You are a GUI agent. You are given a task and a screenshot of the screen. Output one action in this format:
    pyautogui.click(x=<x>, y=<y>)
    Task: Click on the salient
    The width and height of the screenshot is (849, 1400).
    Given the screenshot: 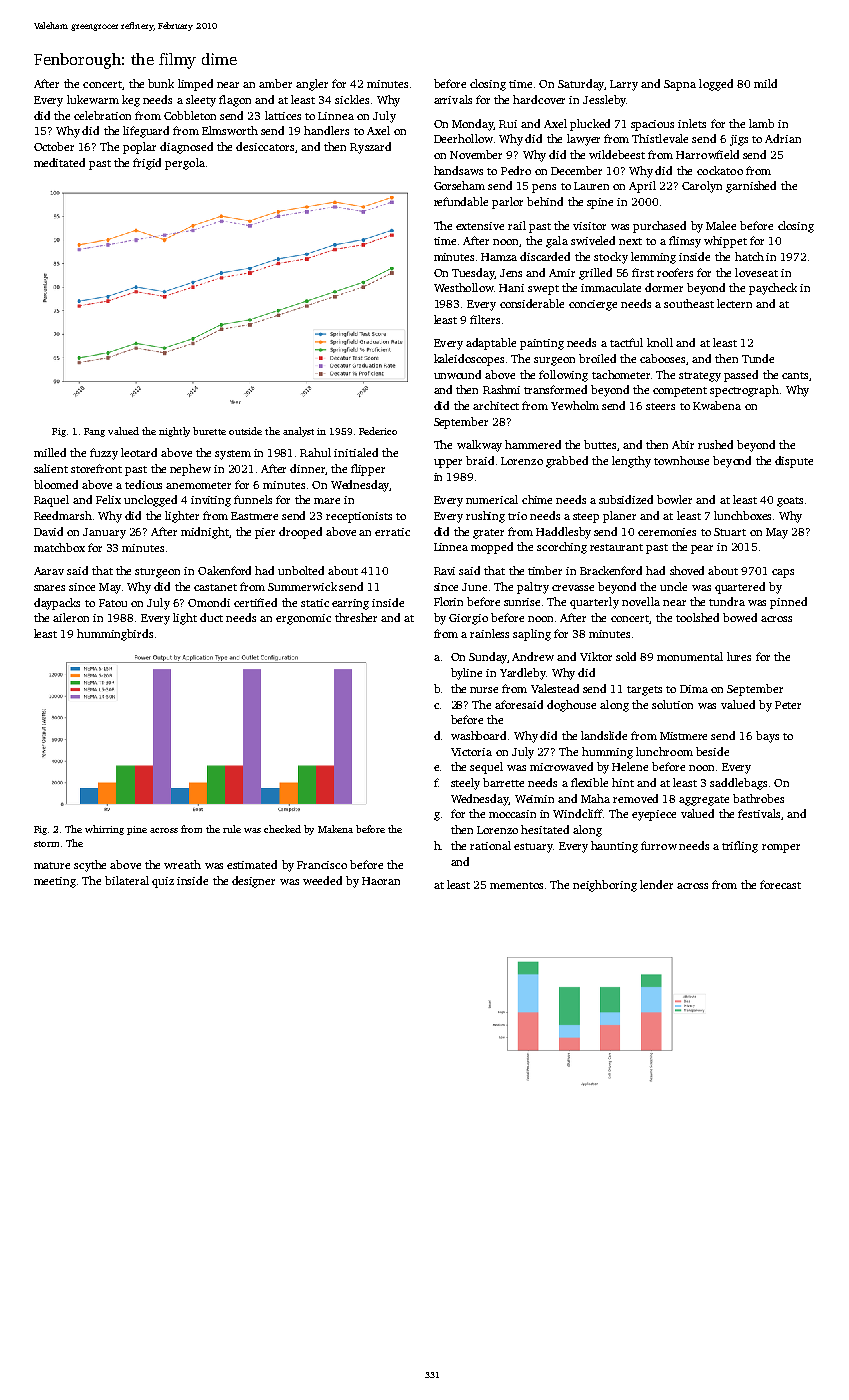 What is the action you would take?
    pyautogui.click(x=51, y=468)
